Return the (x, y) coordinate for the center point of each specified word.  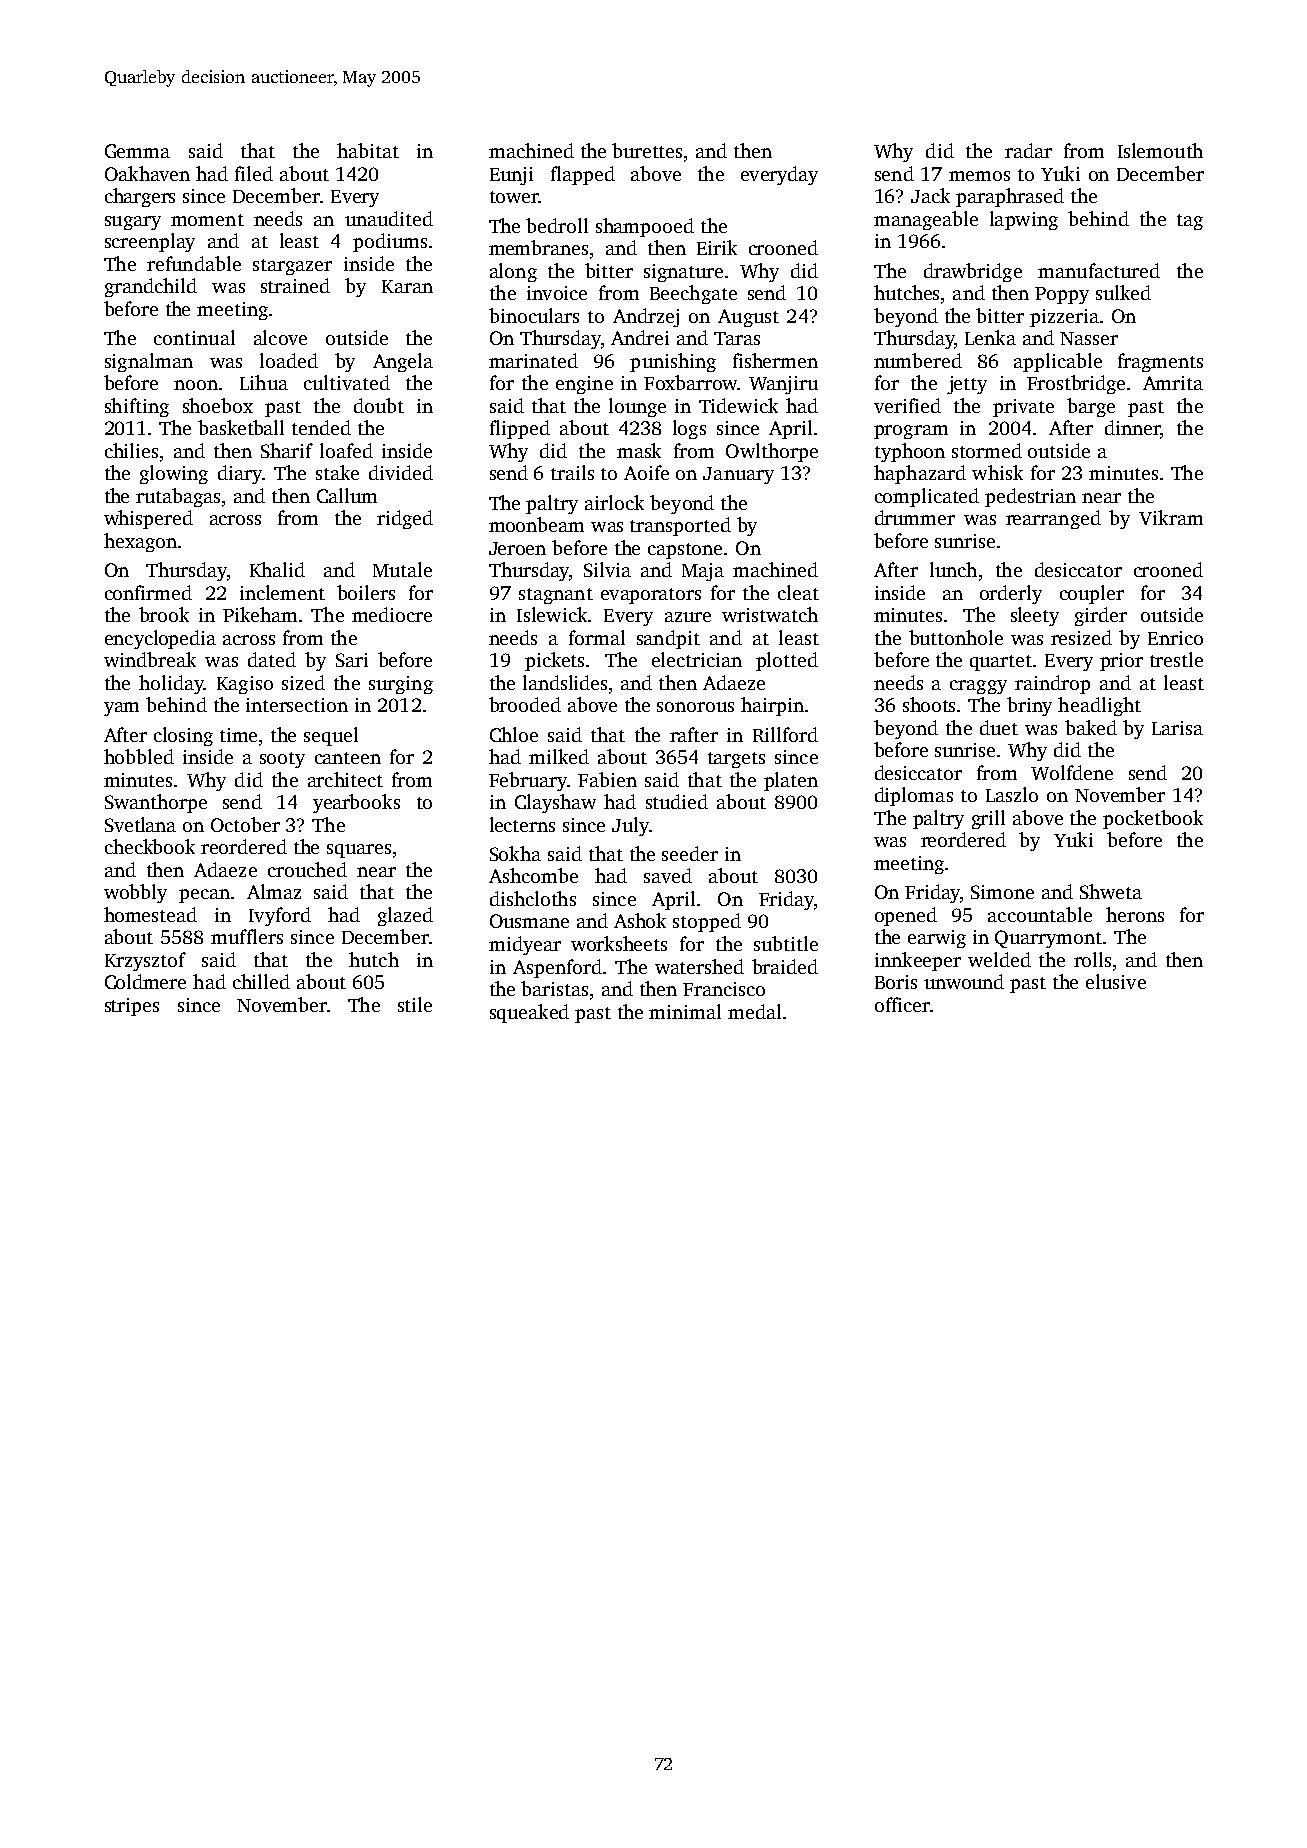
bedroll (557, 225)
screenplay (150, 242)
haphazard (920, 474)
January (738, 475)
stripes (132, 1007)
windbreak (150, 659)
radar (1028, 150)
